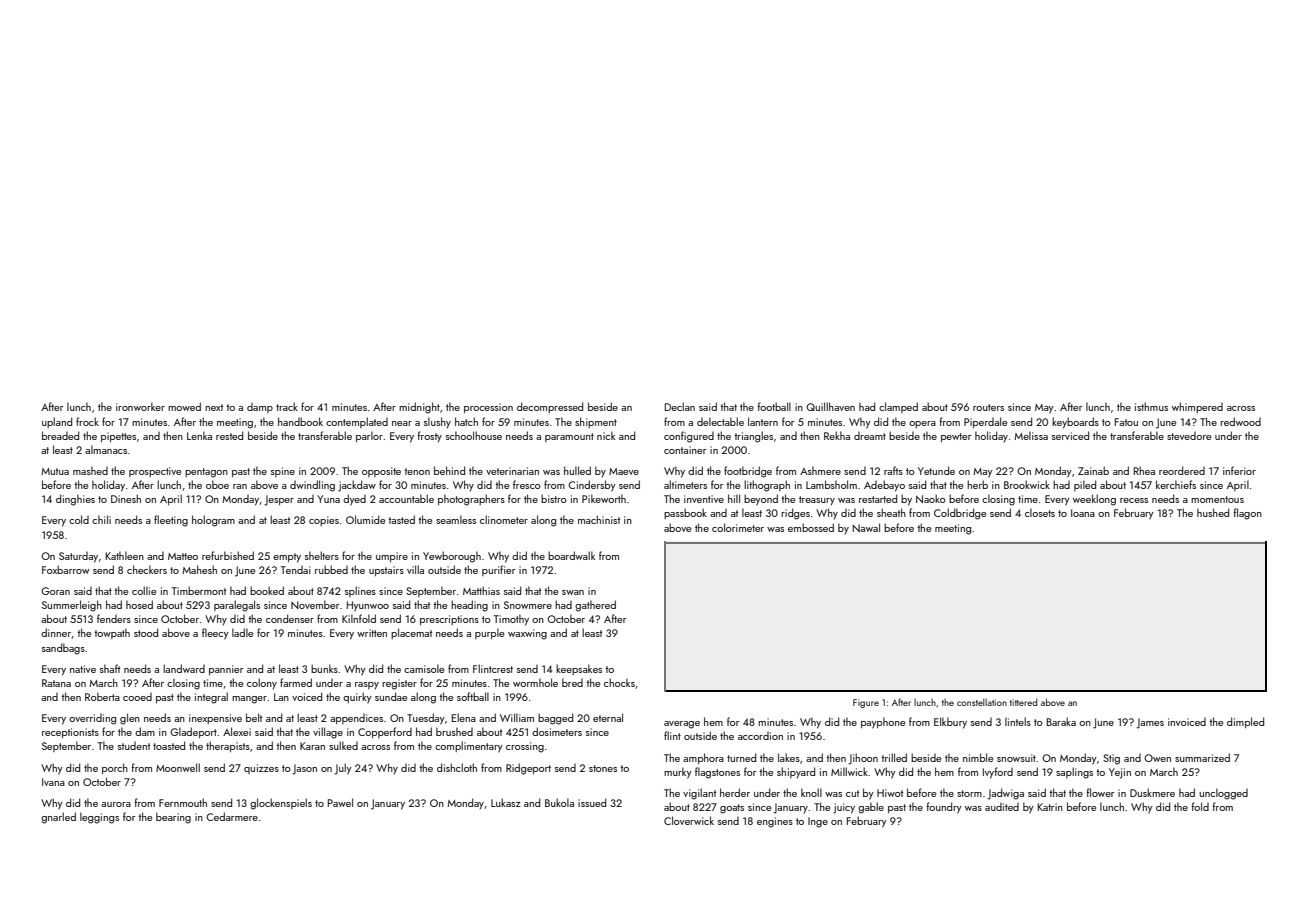  I want to click on track, so click(287, 406).
